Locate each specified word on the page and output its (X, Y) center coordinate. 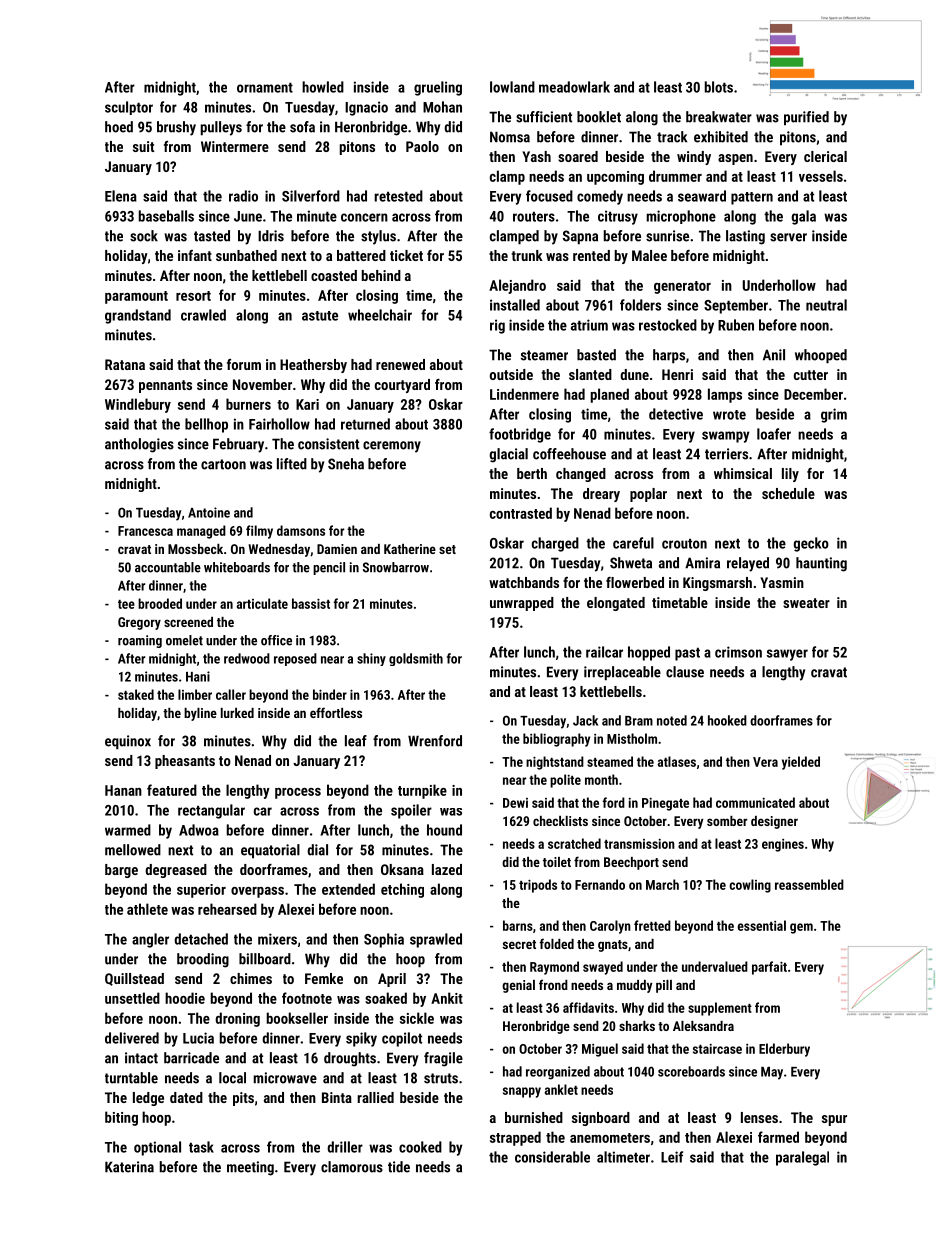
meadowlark (574, 87)
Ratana (125, 364)
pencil (329, 568)
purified (806, 118)
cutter (811, 375)
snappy (522, 1092)
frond (553, 984)
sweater (806, 603)
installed (515, 305)
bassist (311, 603)
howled (323, 87)
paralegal (802, 1158)
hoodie (185, 998)
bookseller (297, 1018)
